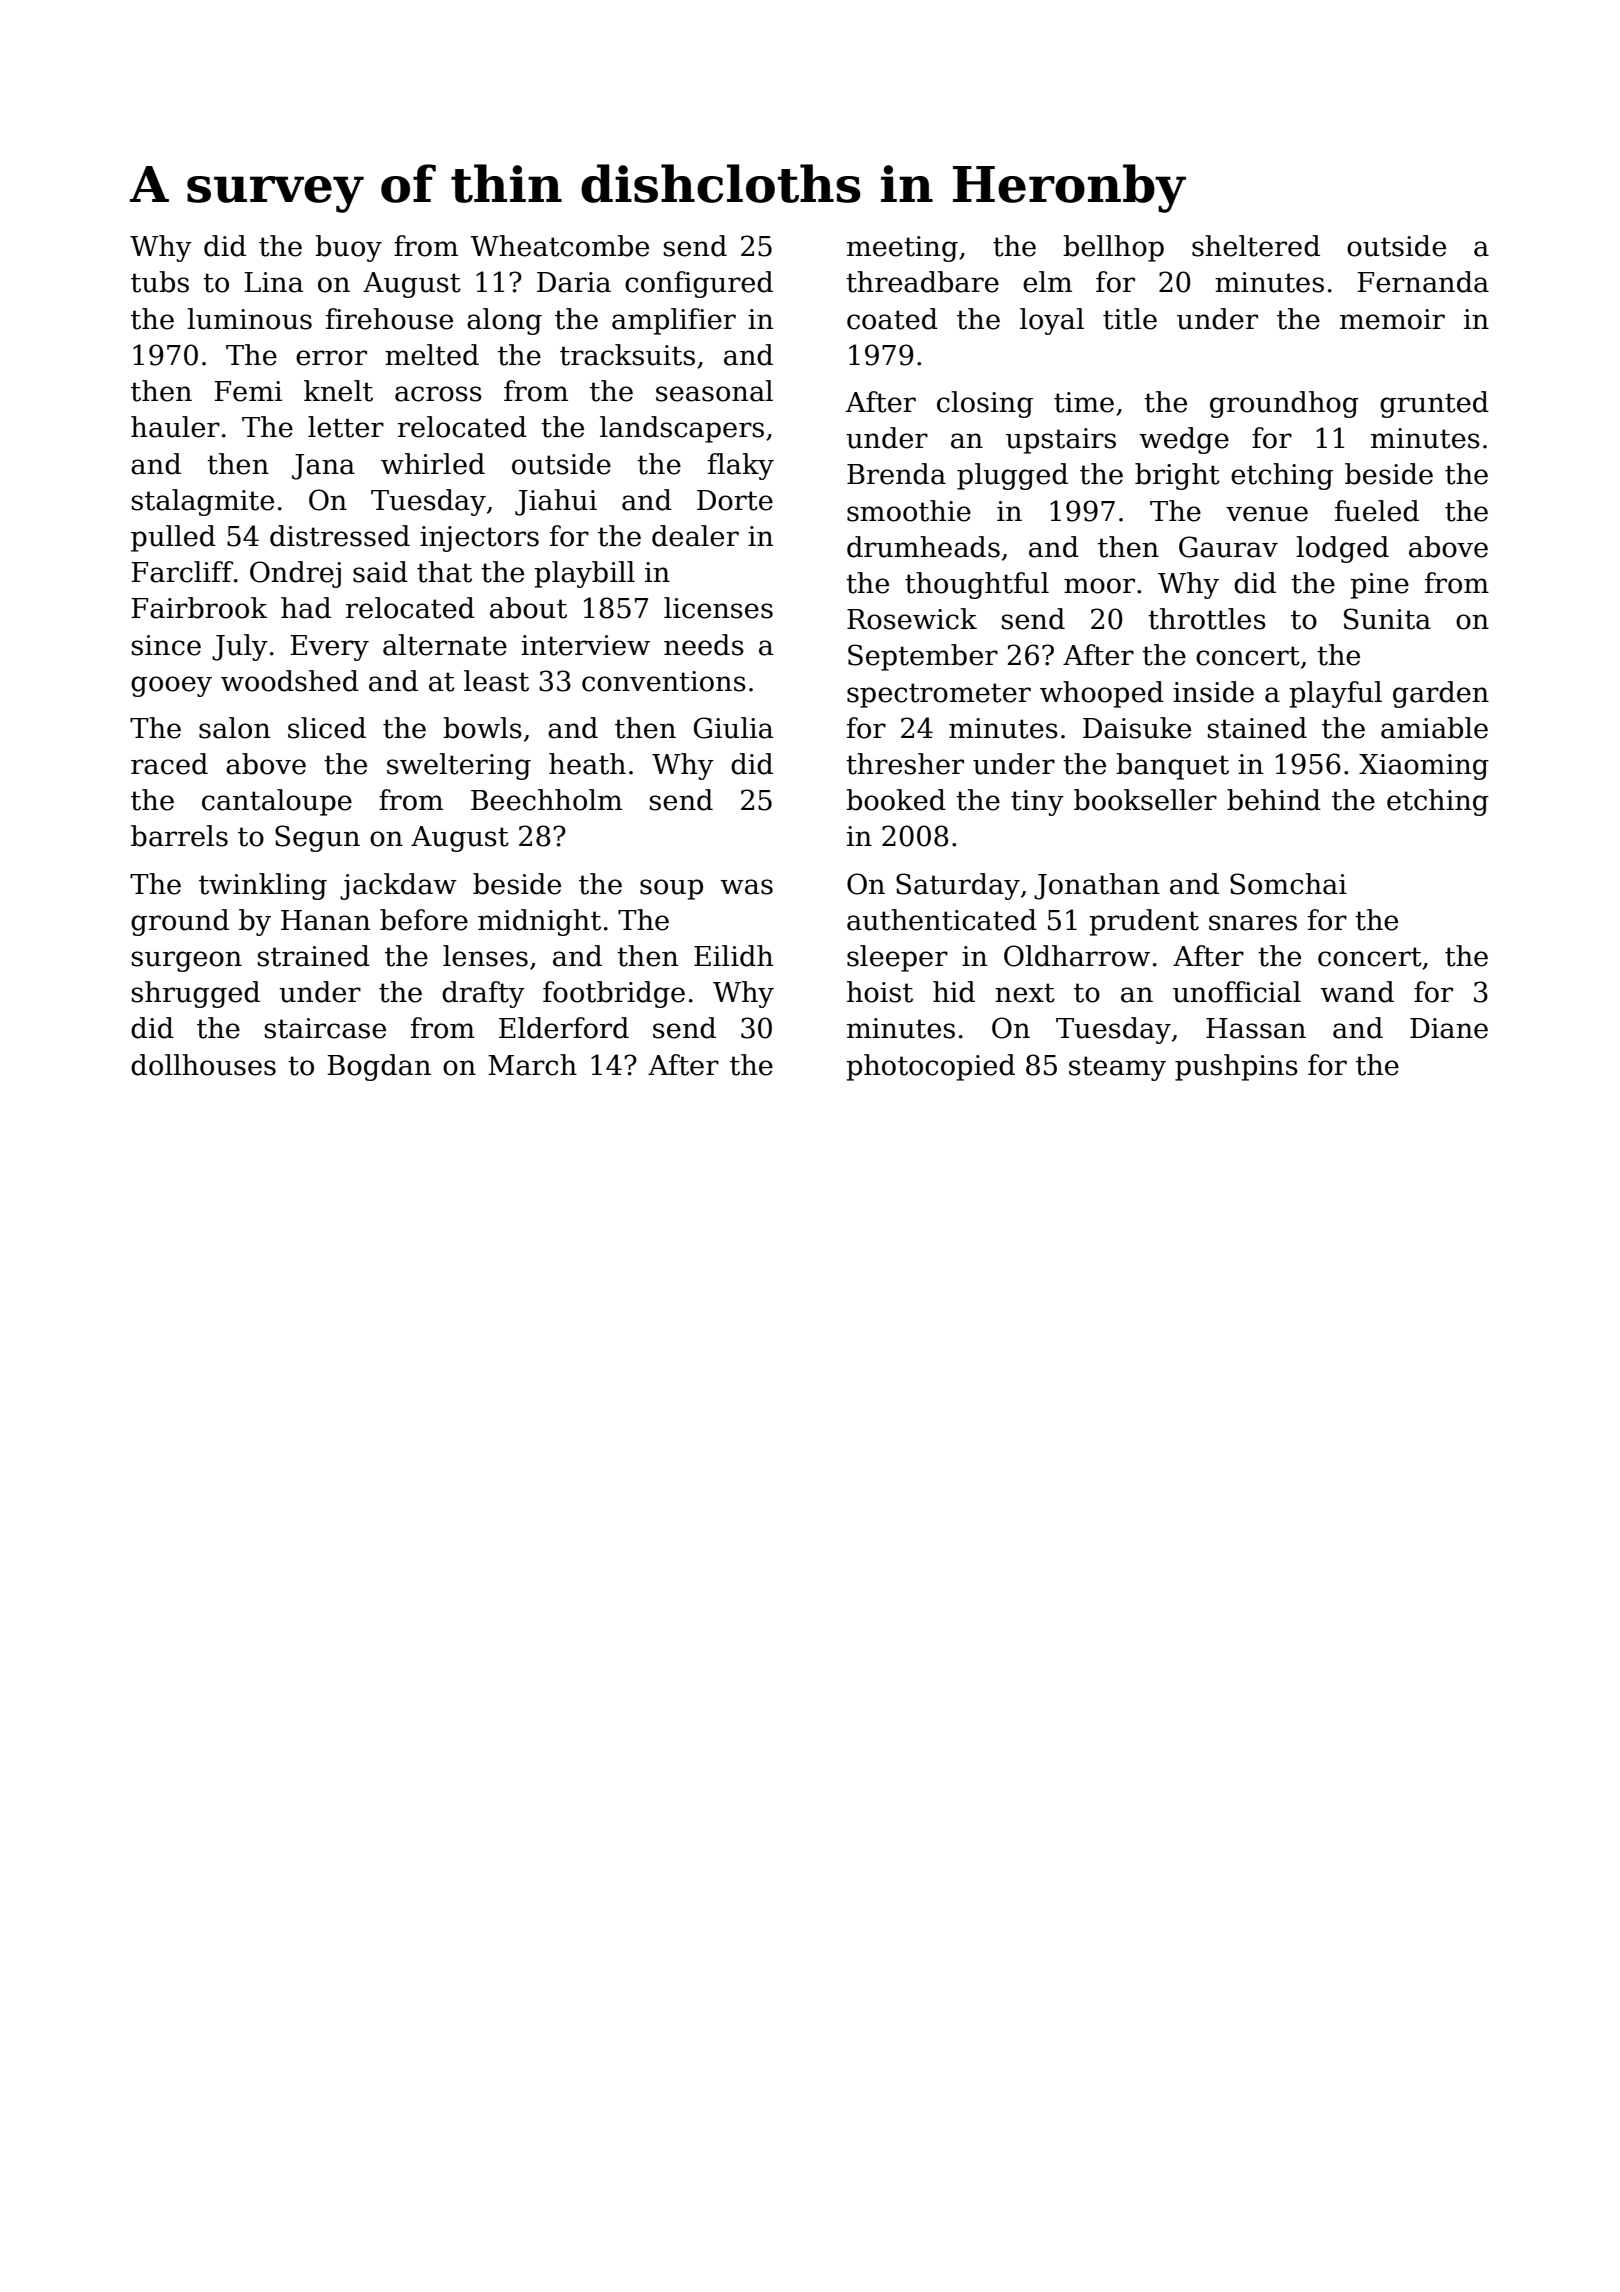 The width and height of the document is (1620, 2292). Describe the element at coordinates (1102, 694) in the document. I see `whooped` at that location.
